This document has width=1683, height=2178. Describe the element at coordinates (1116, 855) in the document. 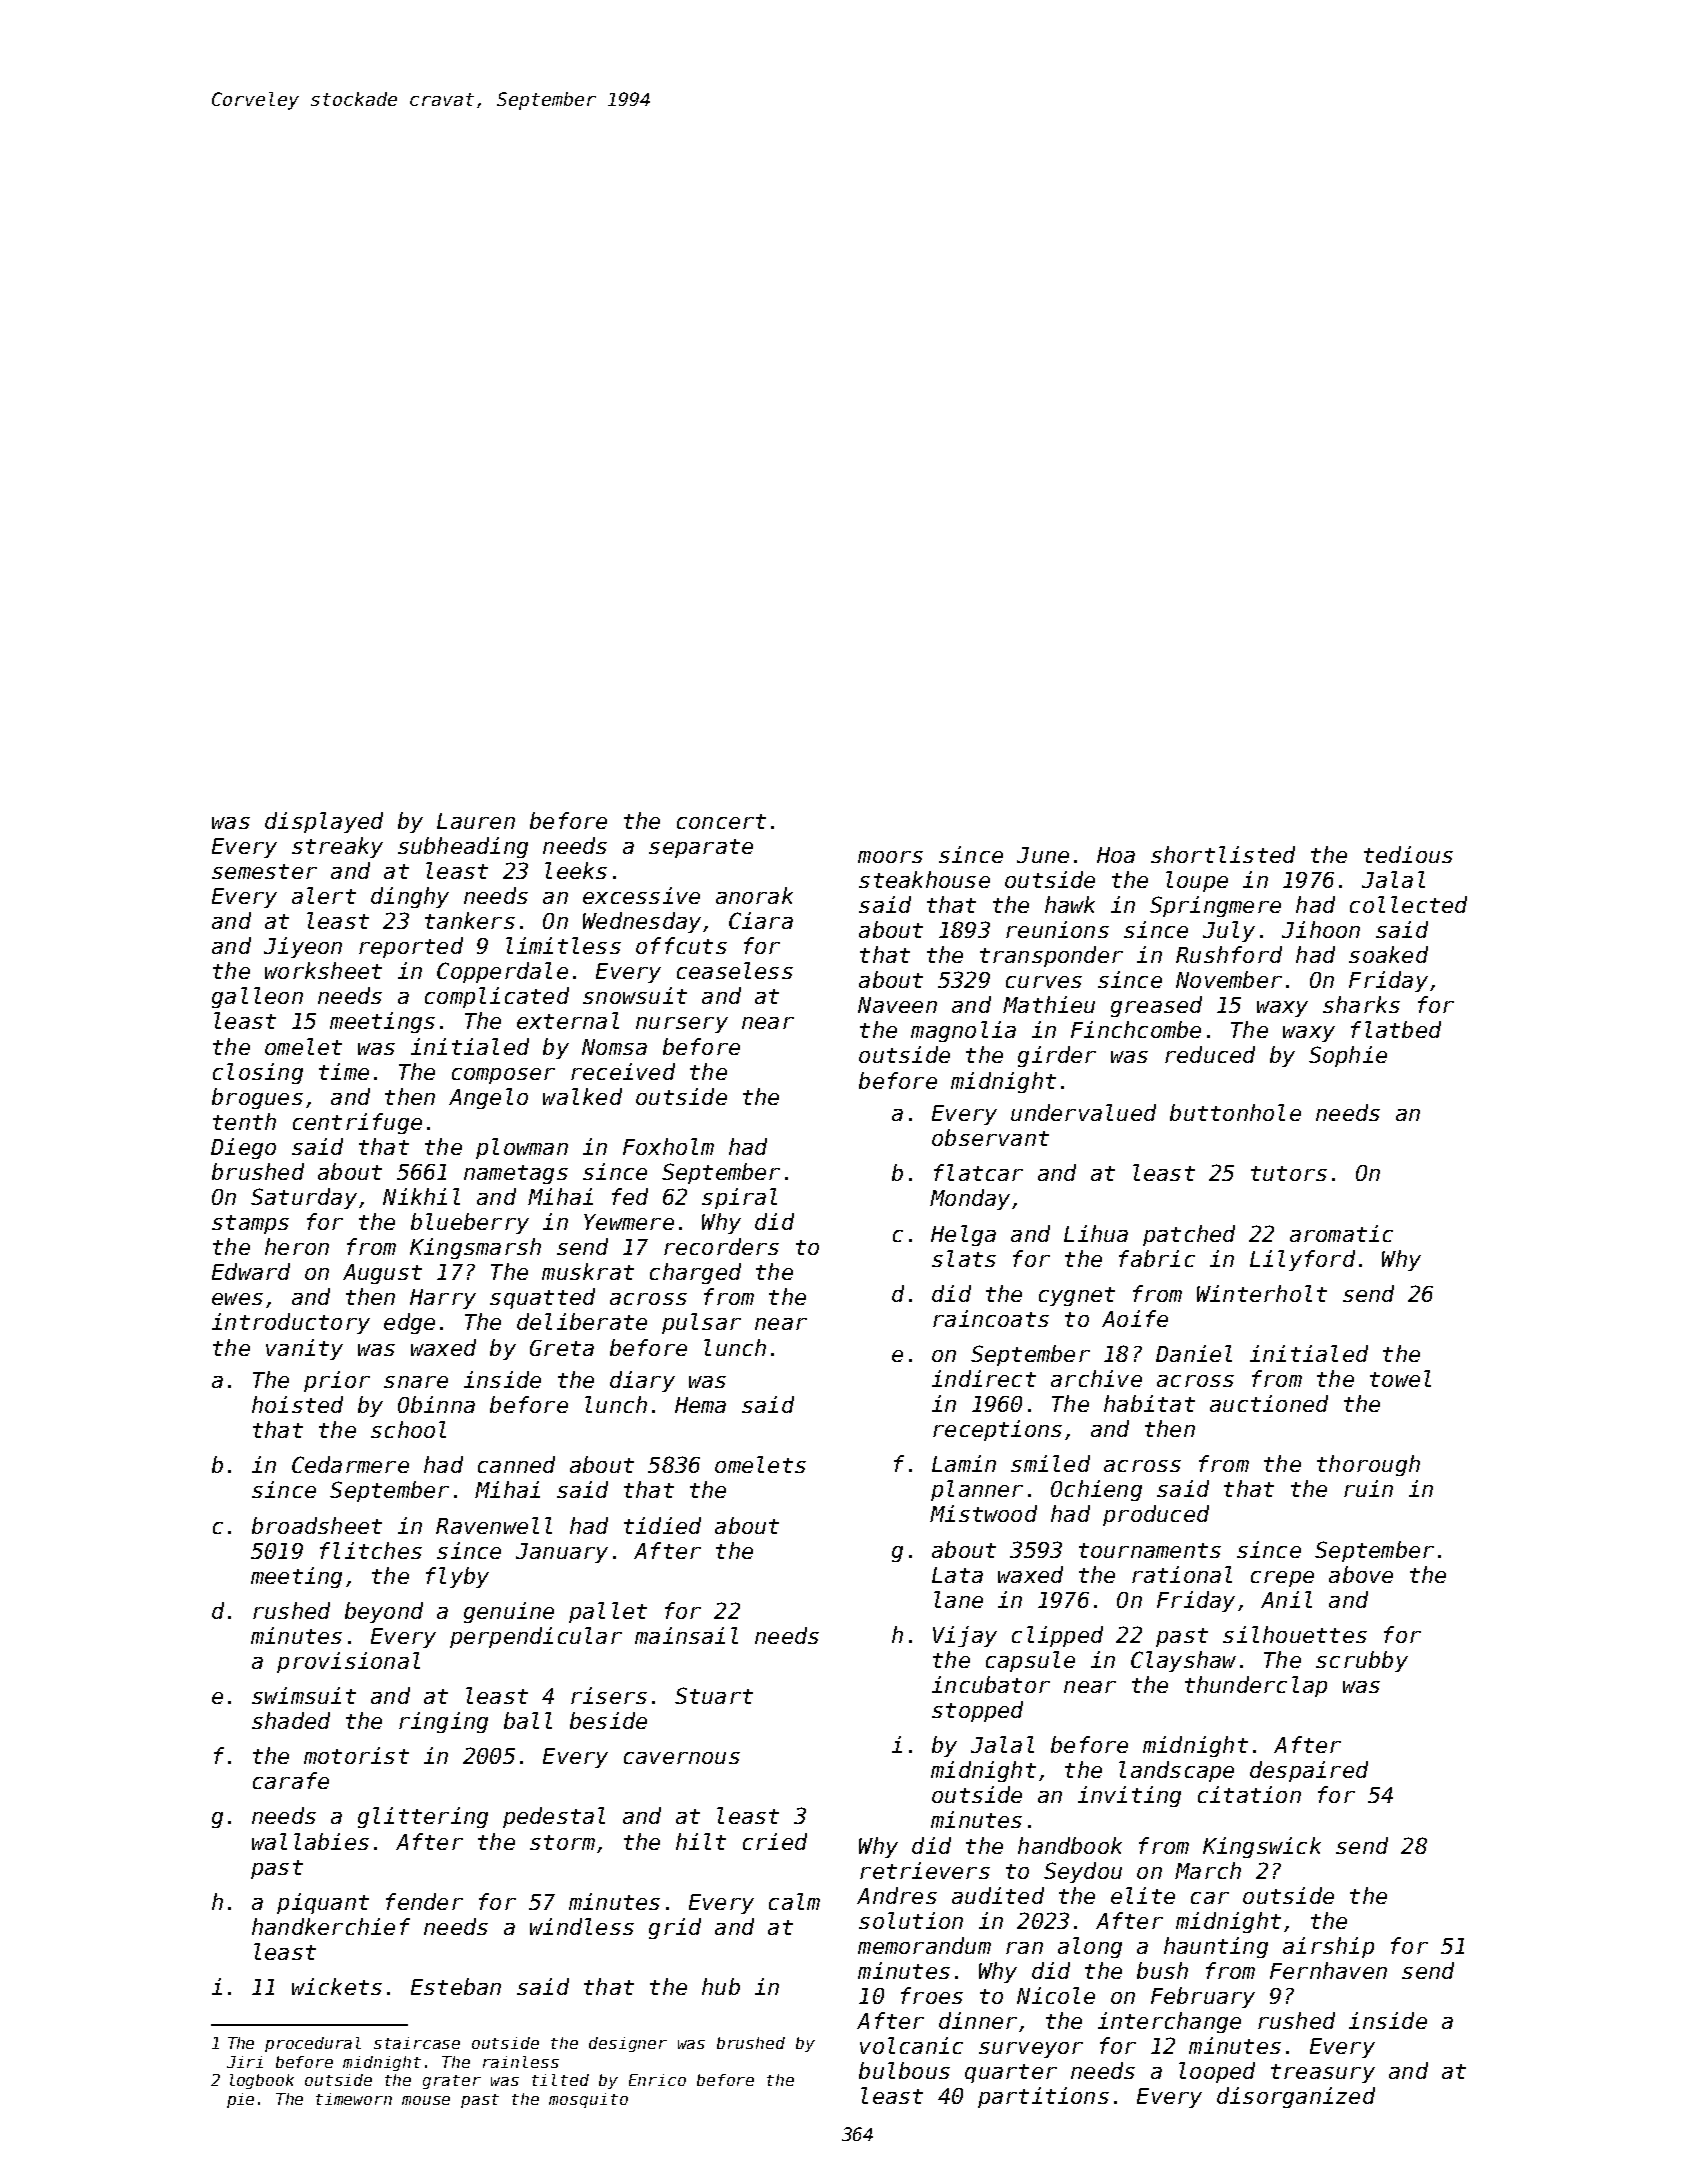

I see `Hoa` at that location.
